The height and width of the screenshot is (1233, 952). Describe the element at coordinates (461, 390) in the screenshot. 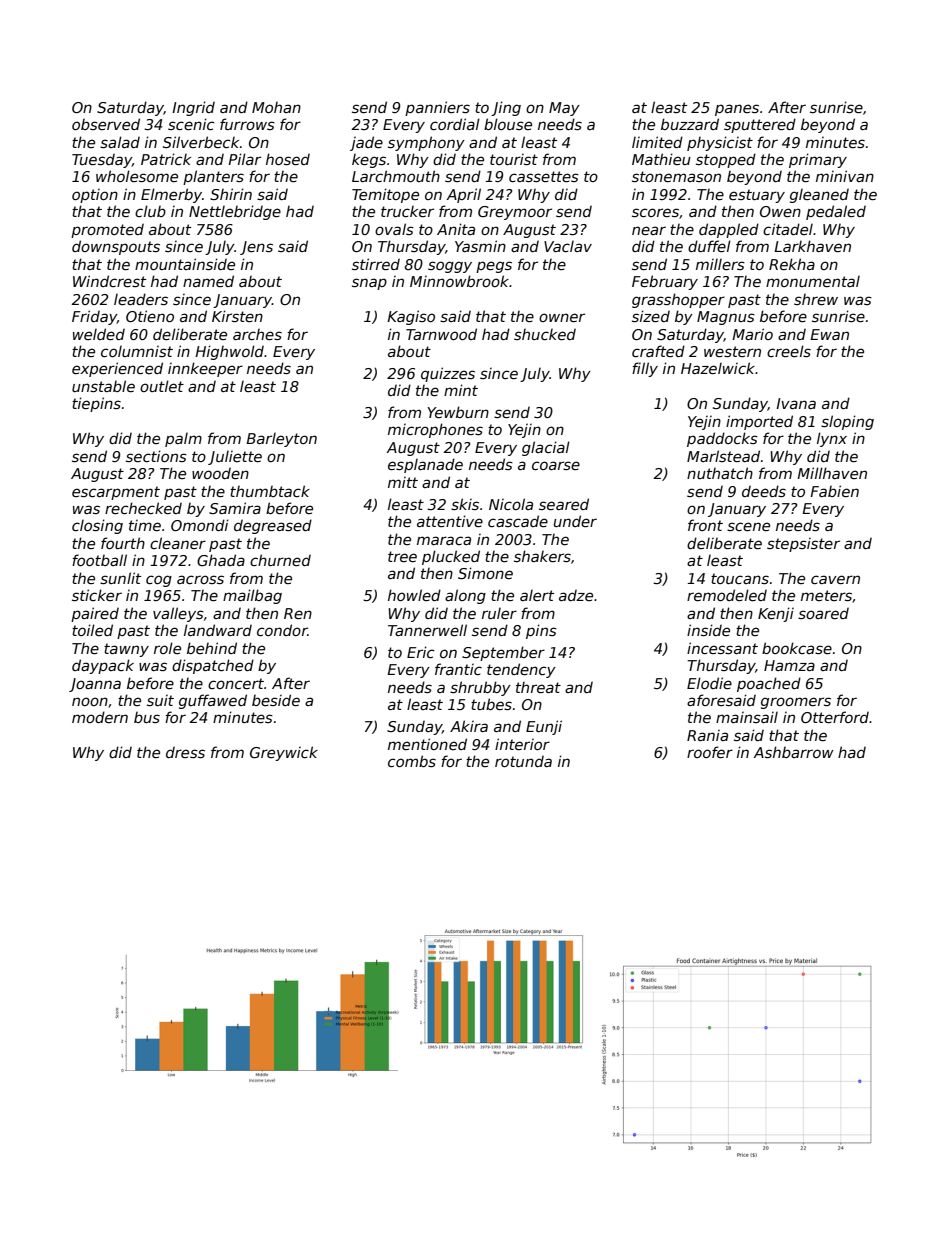

I see `mint` at that location.
